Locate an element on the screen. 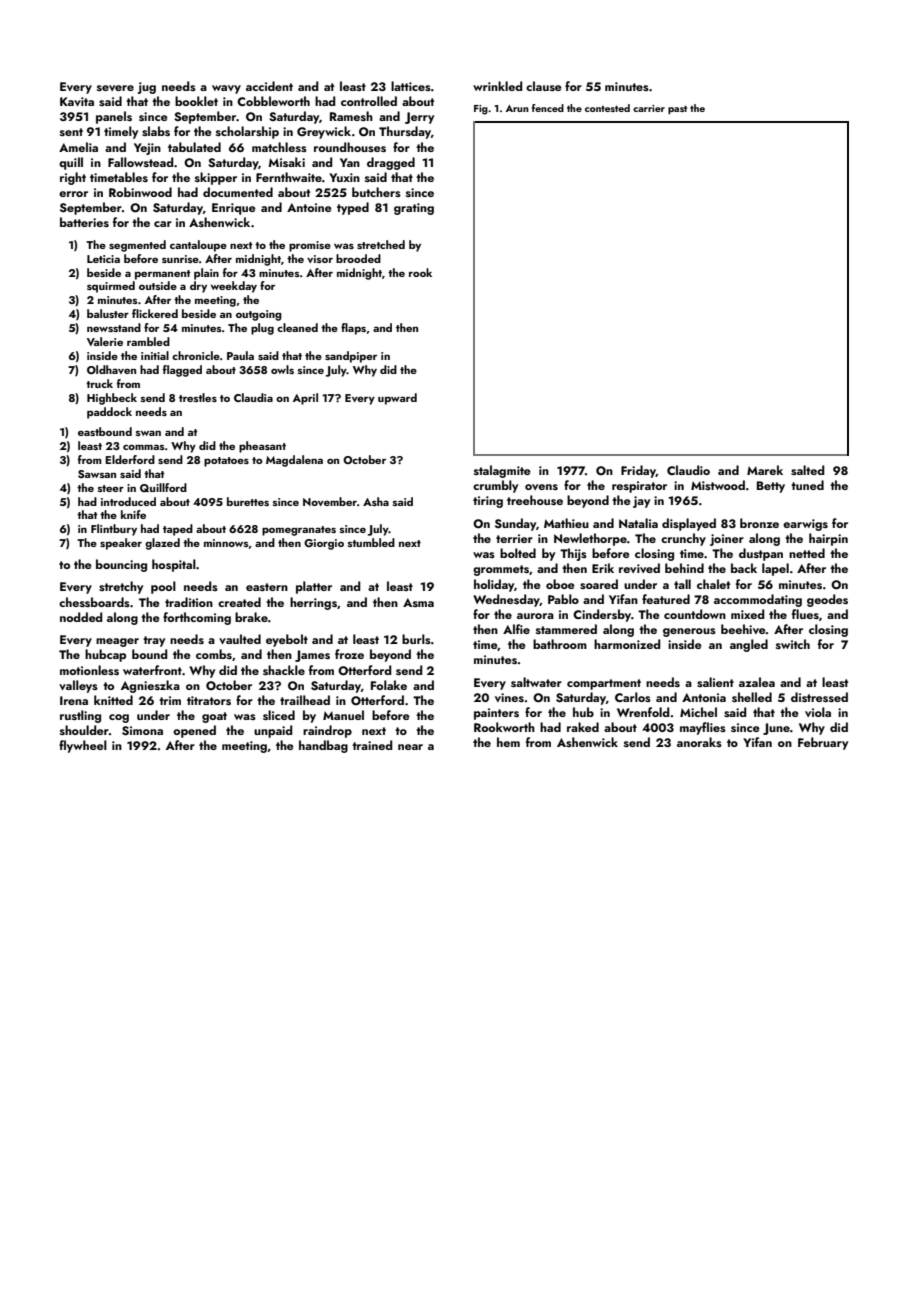 Image resolution: width=908 pixels, height=1316 pixels. Elderford is located at coordinates (130, 459).
